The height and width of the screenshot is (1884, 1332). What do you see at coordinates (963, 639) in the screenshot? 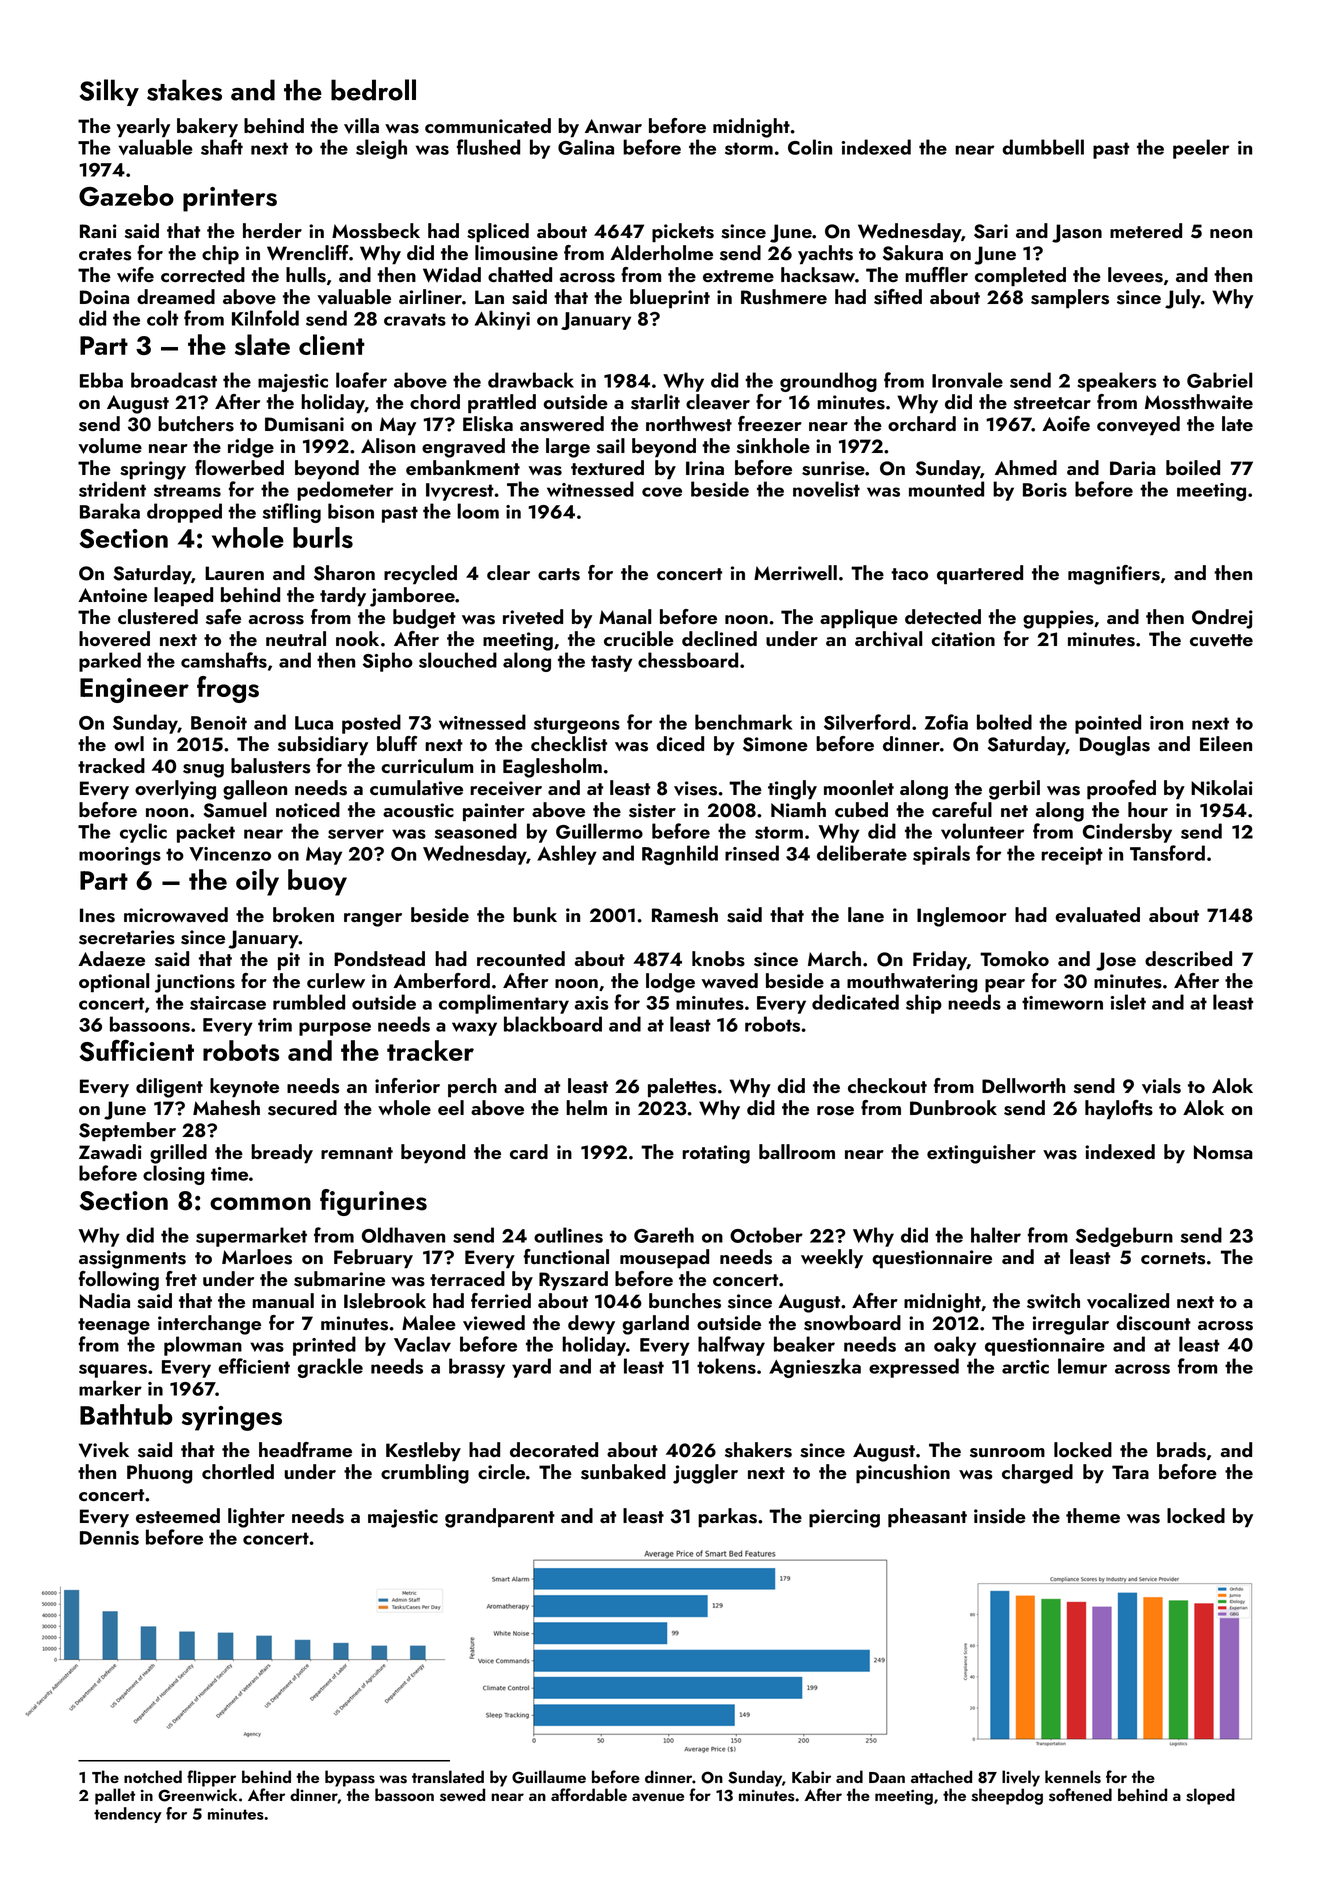
I see `citation` at bounding box center [963, 639].
